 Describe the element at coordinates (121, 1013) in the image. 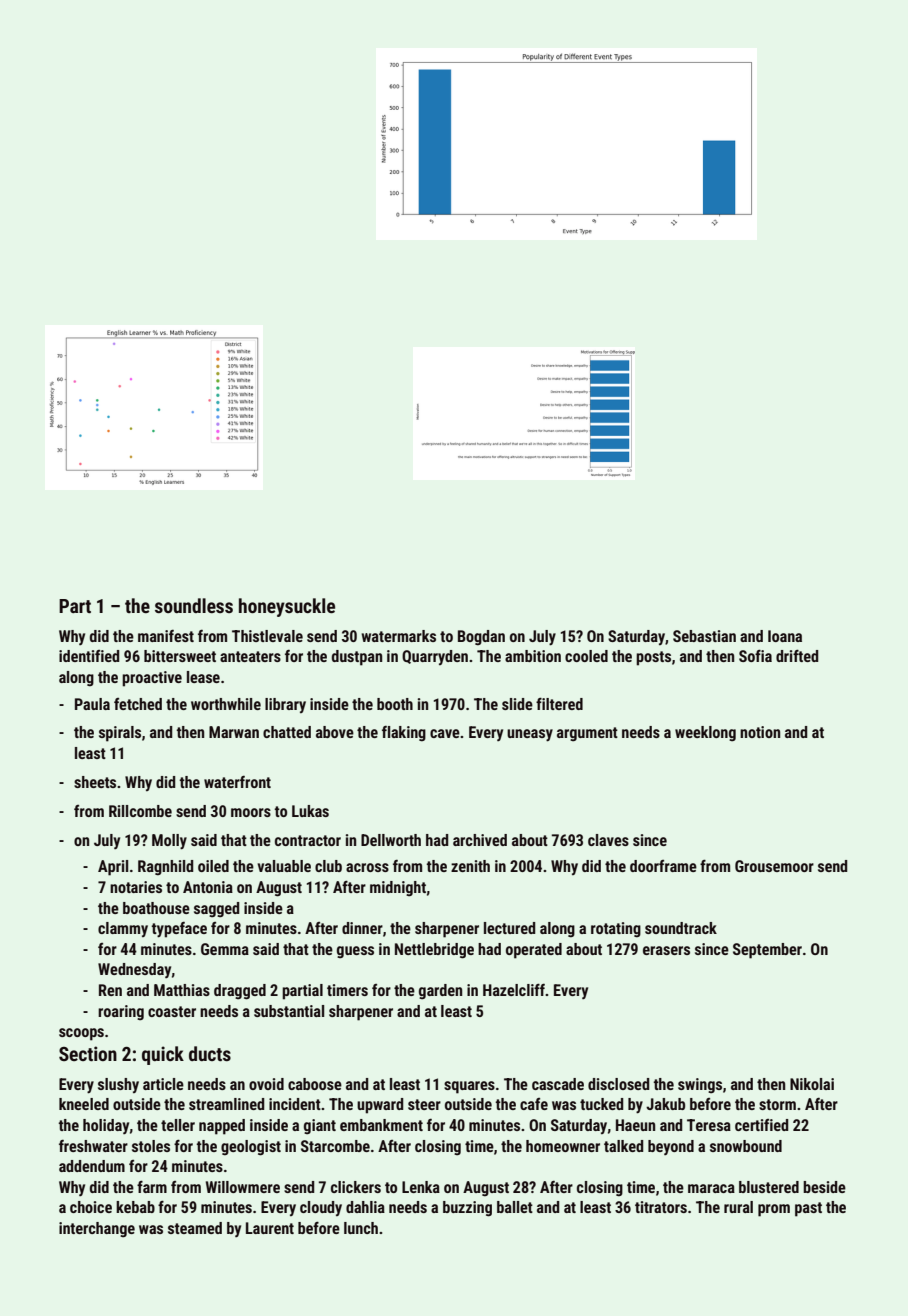

I see `roaring` at that location.
